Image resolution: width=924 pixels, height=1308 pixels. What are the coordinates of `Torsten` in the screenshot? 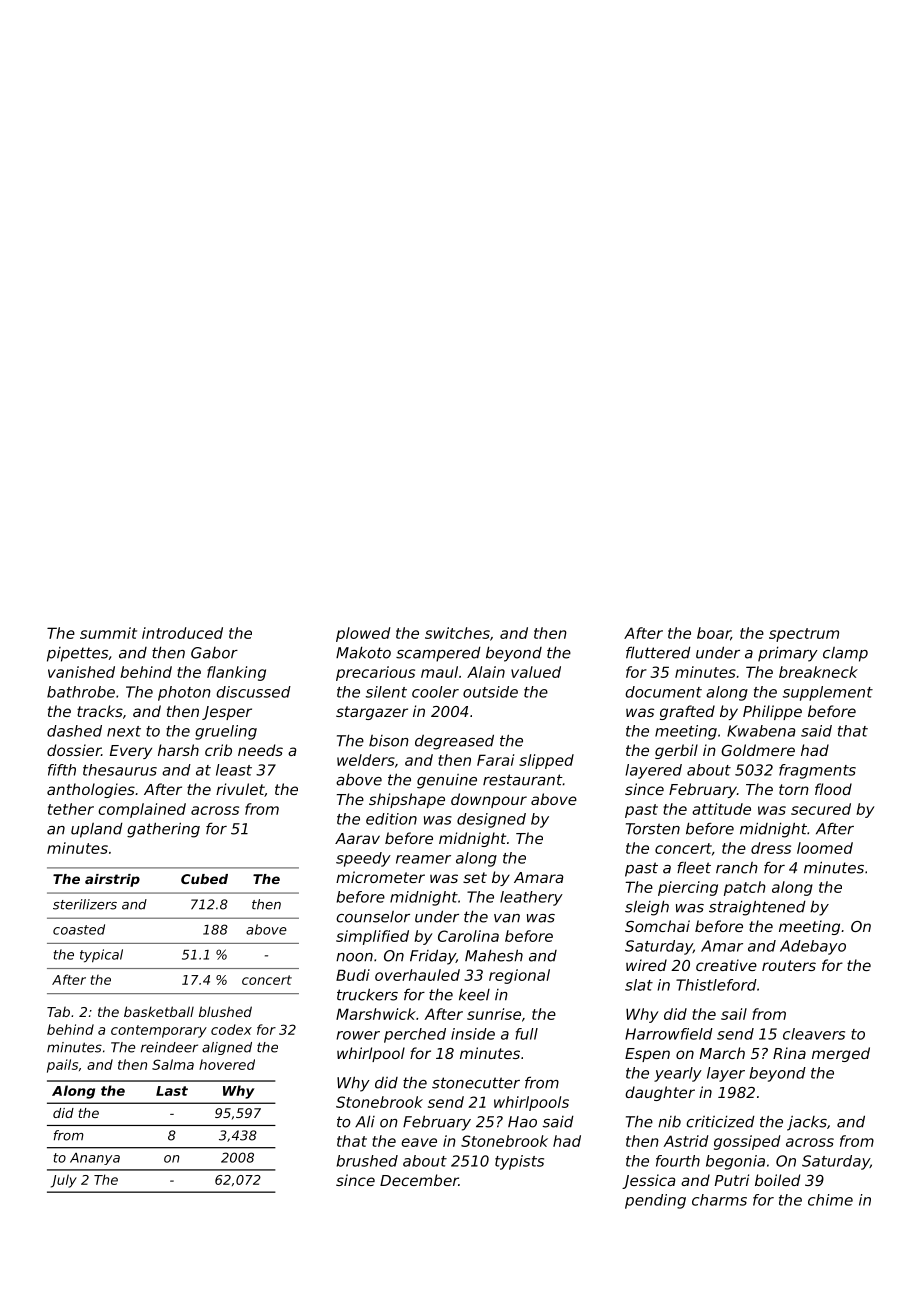 It's located at (653, 829).
